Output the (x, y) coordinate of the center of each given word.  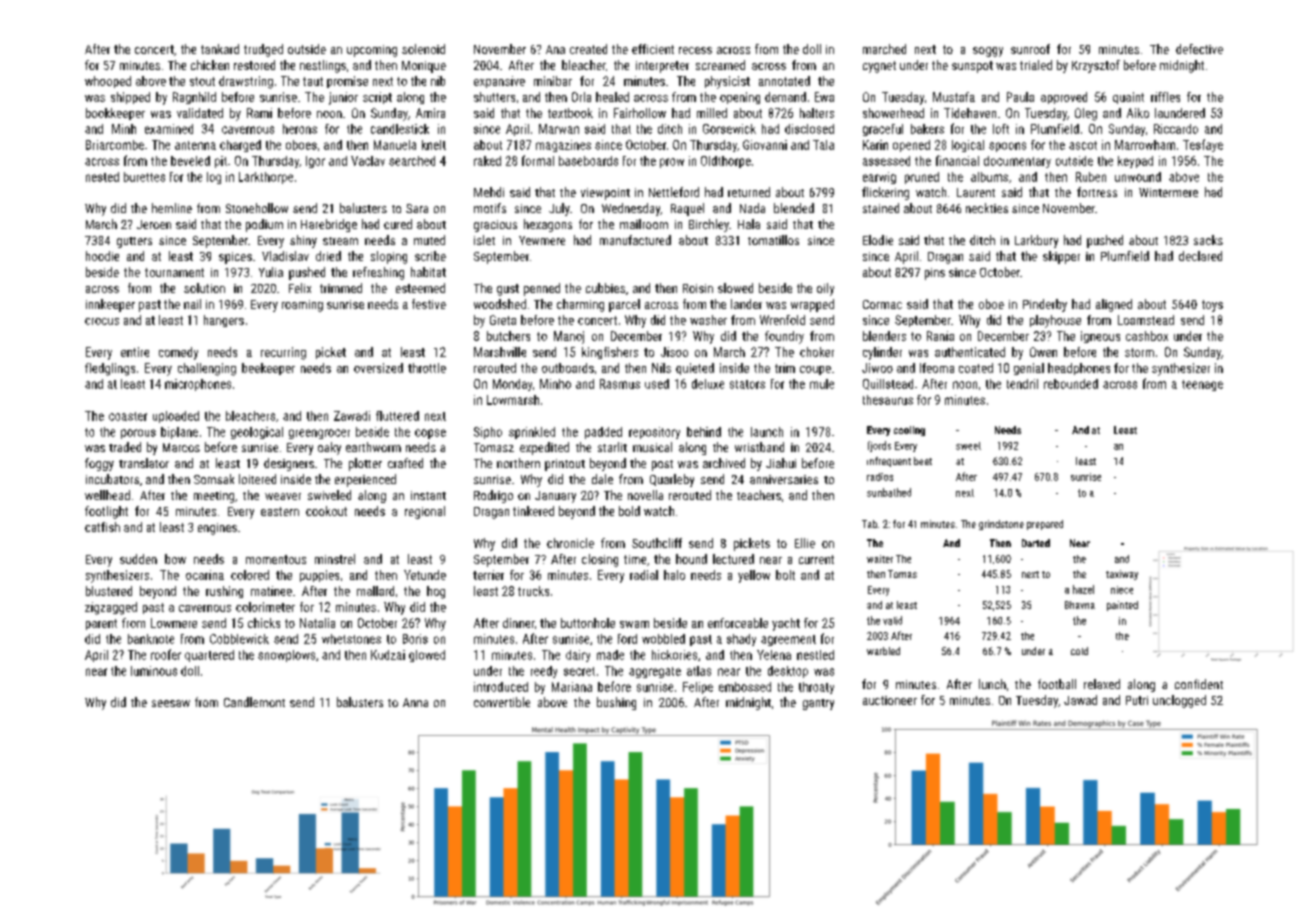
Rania (940, 336)
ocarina (205, 575)
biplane (179, 433)
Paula (1020, 97)
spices (235, 258)
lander (746, 304)
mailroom (644, 224)
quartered (209, 656)
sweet (968, 446)
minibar (553, 81)
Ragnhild (194, 98)
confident (1199, 684)
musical (652, 447)
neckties (987, 208)
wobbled (663, 639)
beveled (190, 161)
